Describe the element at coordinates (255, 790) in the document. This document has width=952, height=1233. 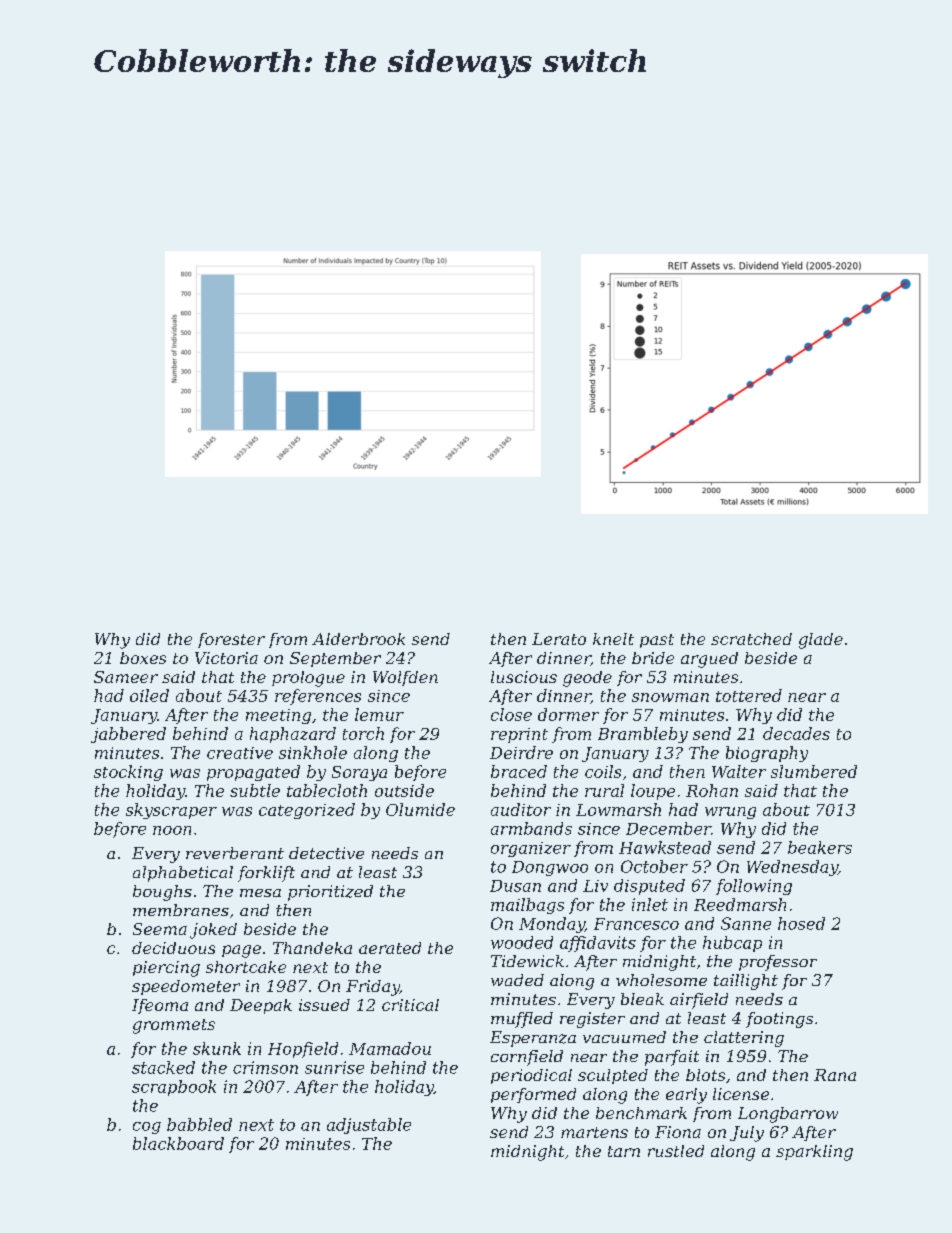
I see `subtle` at that location.
